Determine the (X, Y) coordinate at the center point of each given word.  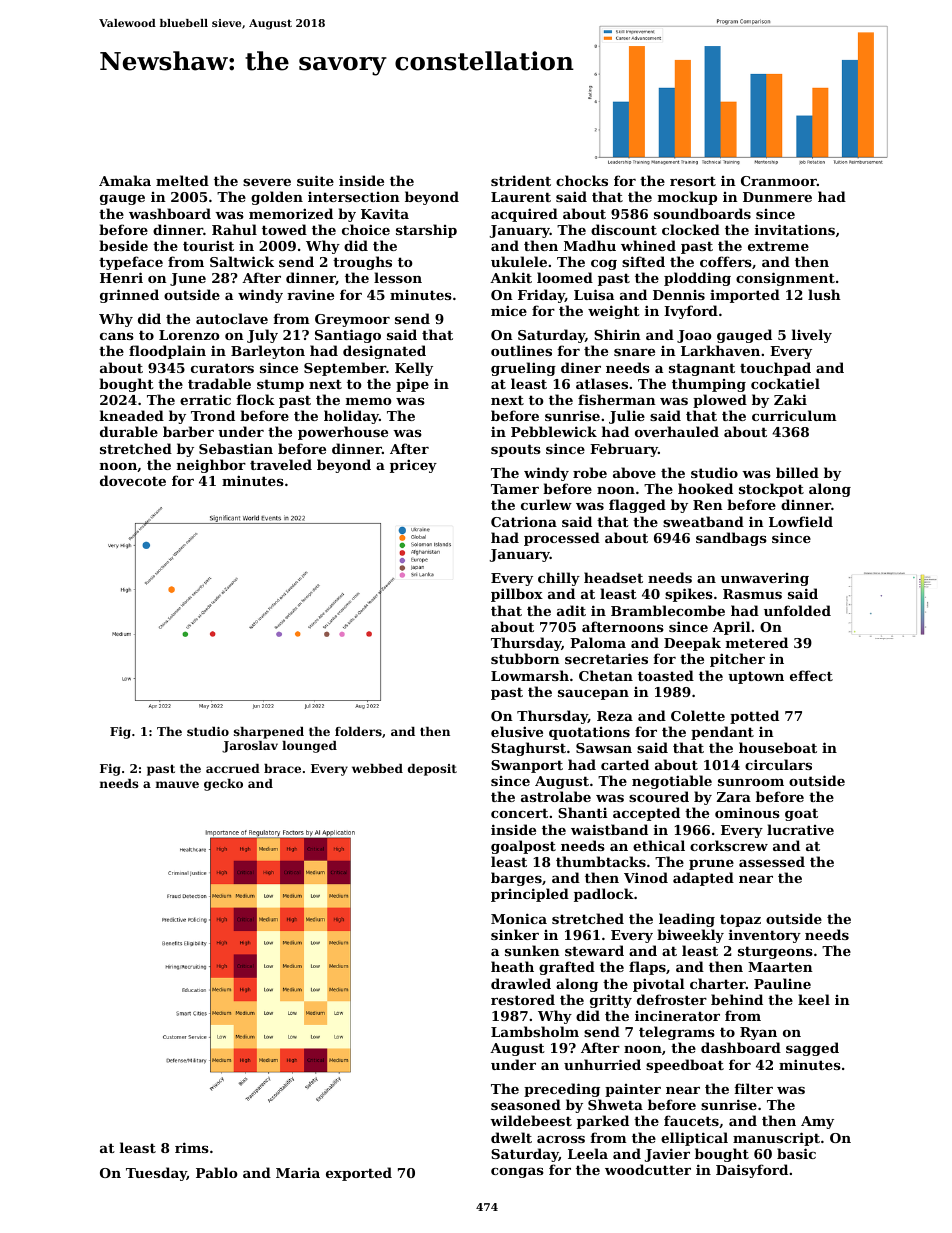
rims (192, 1147)
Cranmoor (779, 181)
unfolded (797, 610)
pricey (413, 466)
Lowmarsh (530, 675)
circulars (778, 764)
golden (277, 198)
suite (315, 180)
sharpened (269, 733)
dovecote (133, 480)
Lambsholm (535, 1031)
